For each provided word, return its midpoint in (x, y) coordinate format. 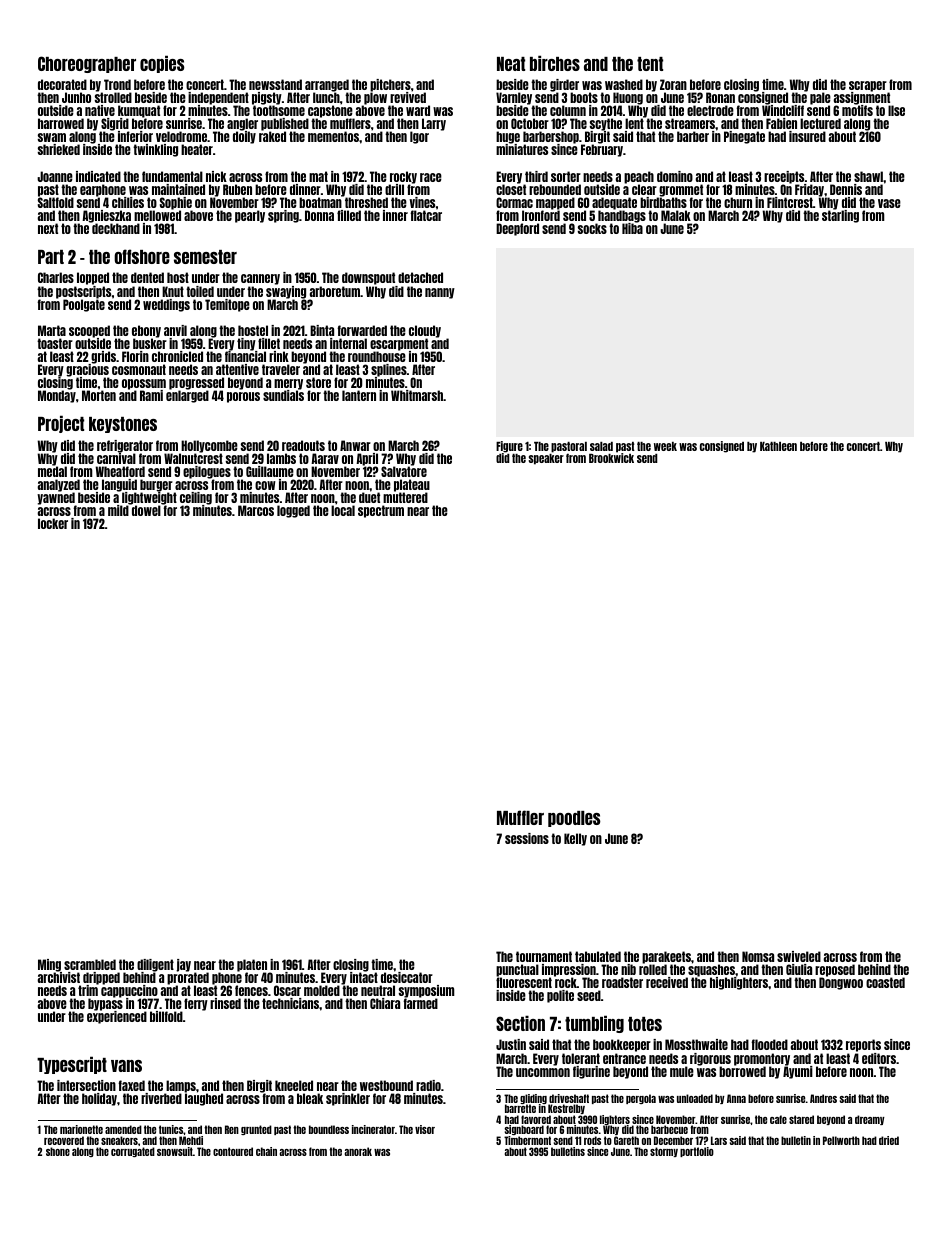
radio (428, 1085)
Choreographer (87, 64)
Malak (676, 215)
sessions (527, 838)
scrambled (90, 964)
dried (889, 1140)
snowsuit (175, 1151)
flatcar (426, 215)
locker (53, 523)
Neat (511, 64)
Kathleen (778, 446)
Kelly (575, 839)
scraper (868, 86)
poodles (574, 819)
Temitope (227, 305)
